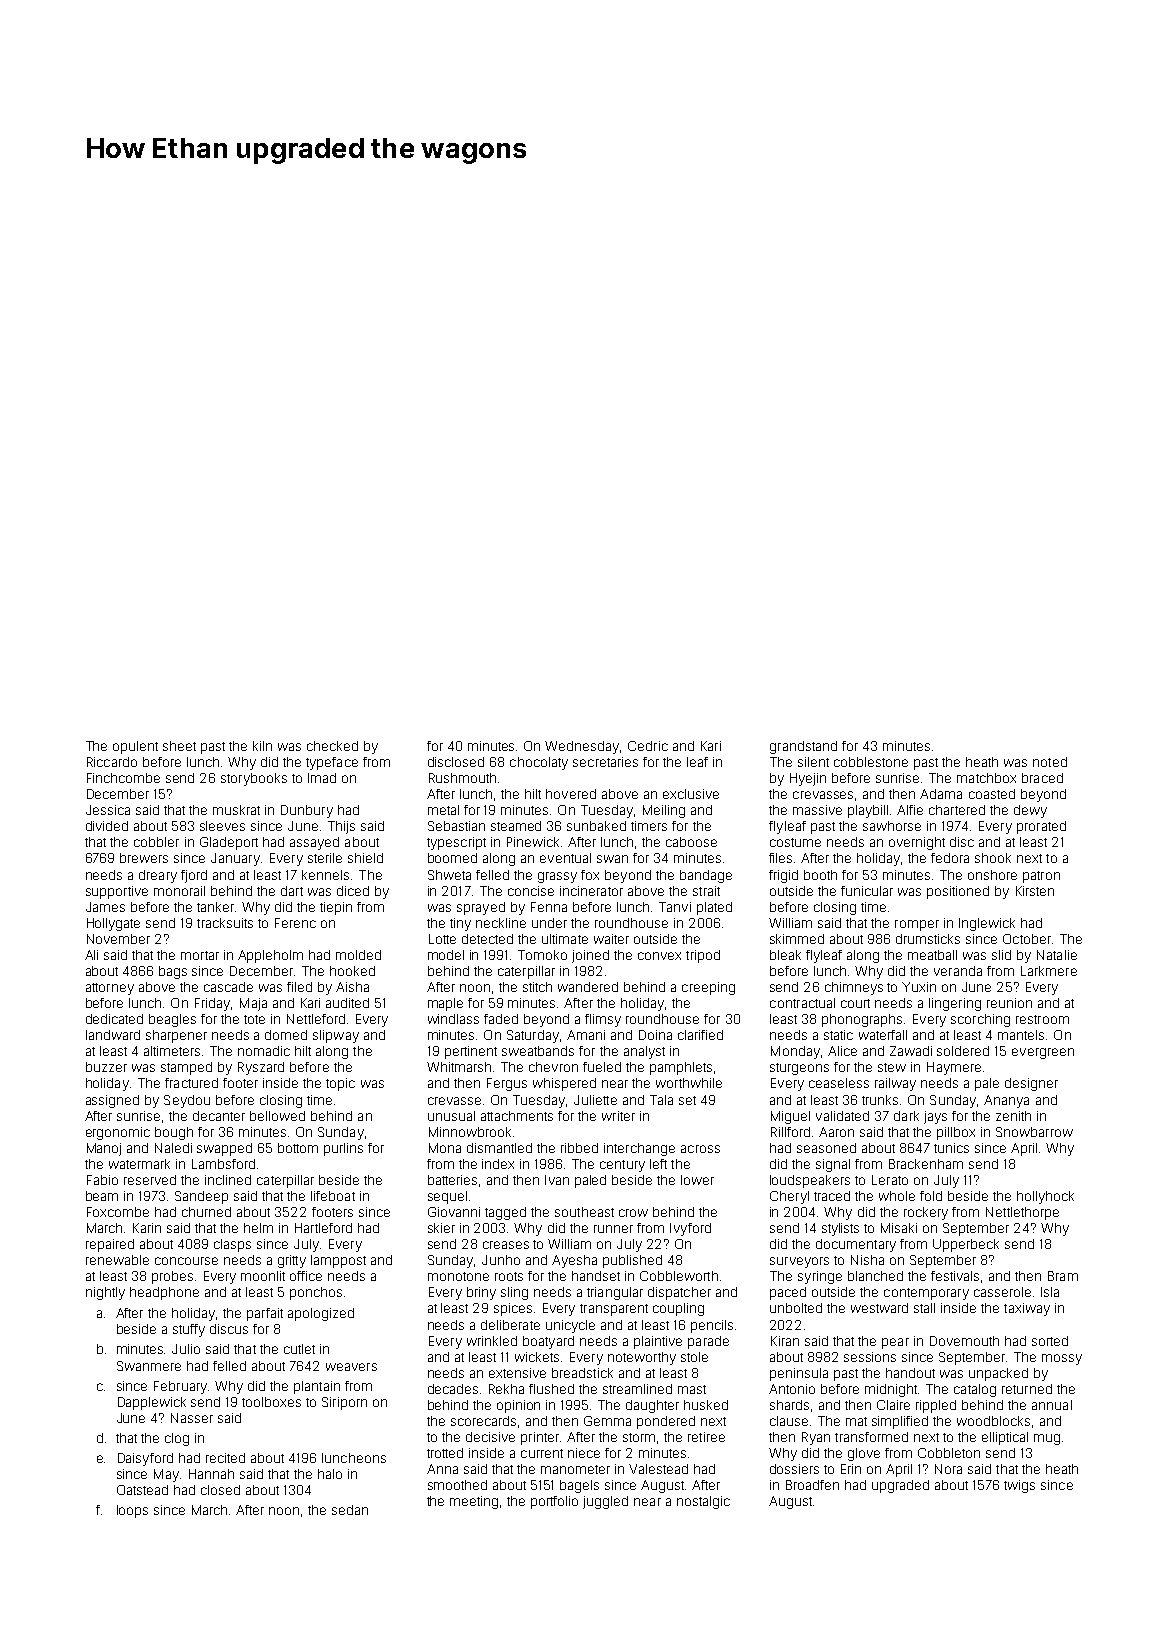 This document has height=1652, width=1168. What do you see at coordinates (817, 810) in the document?
I see `massive` at bounding box center [817, 810].
